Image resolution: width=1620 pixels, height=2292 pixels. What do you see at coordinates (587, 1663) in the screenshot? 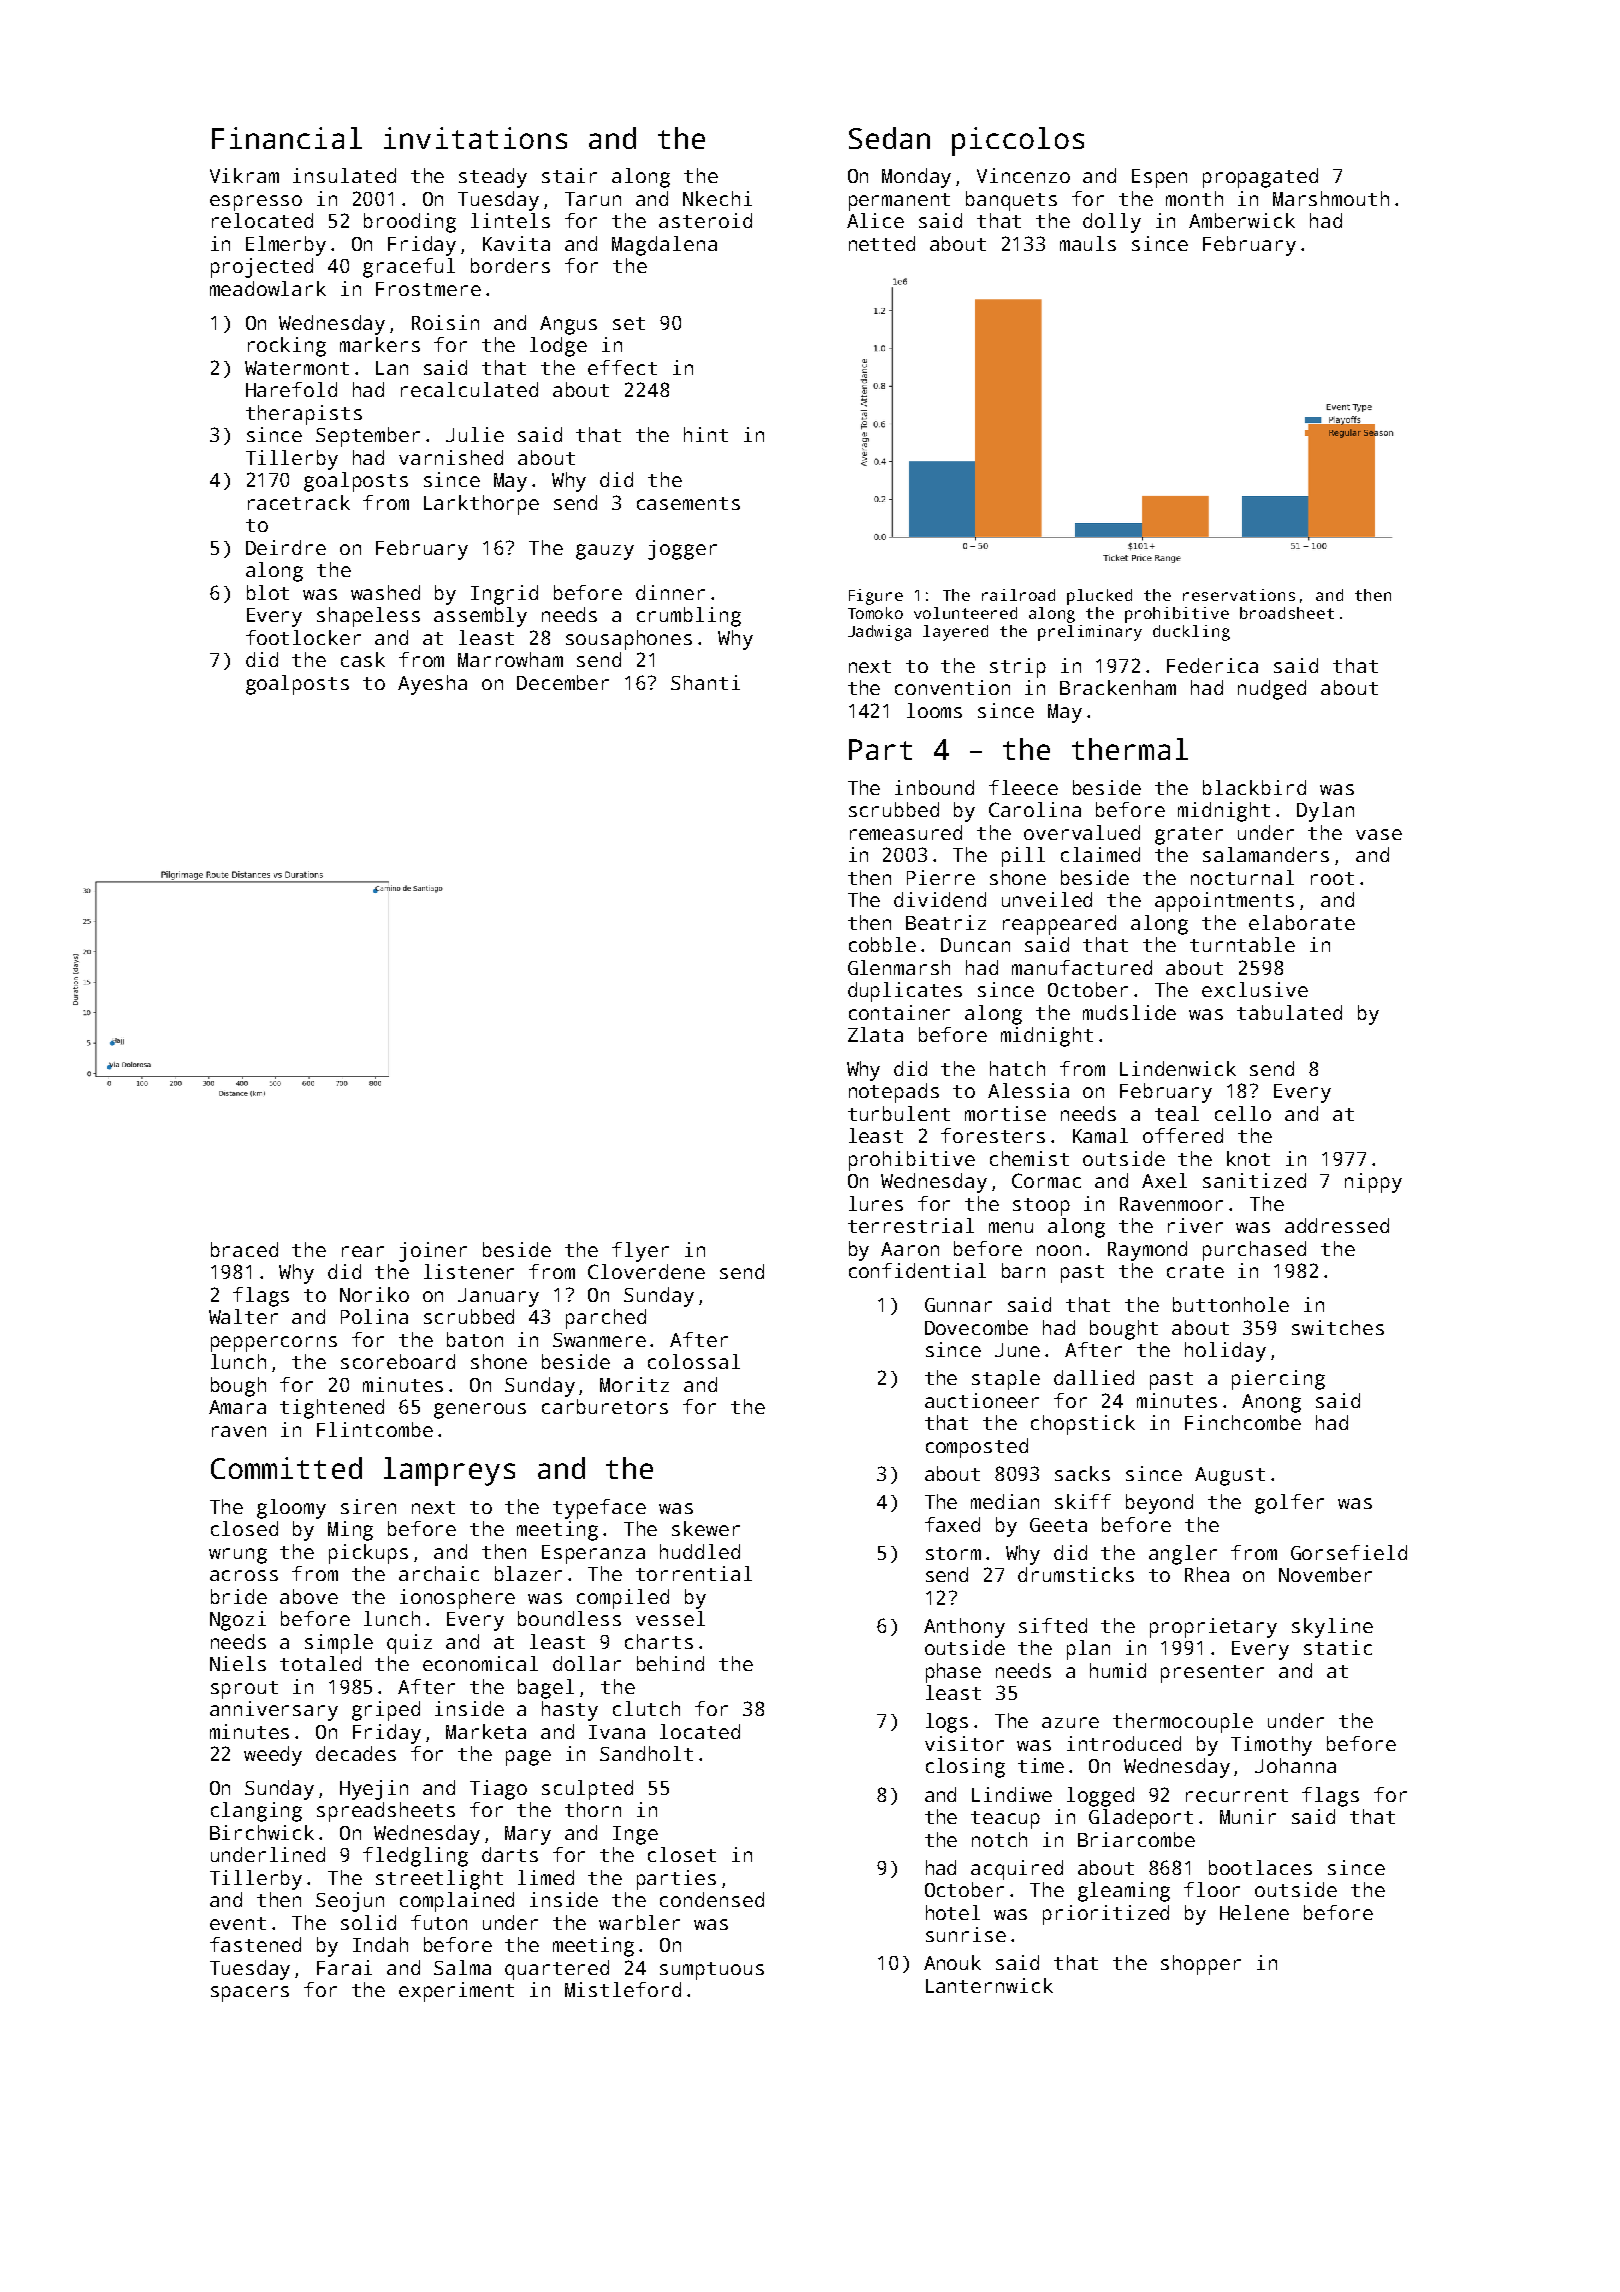
I see `dollar` at bounding box center [587, 1663].
